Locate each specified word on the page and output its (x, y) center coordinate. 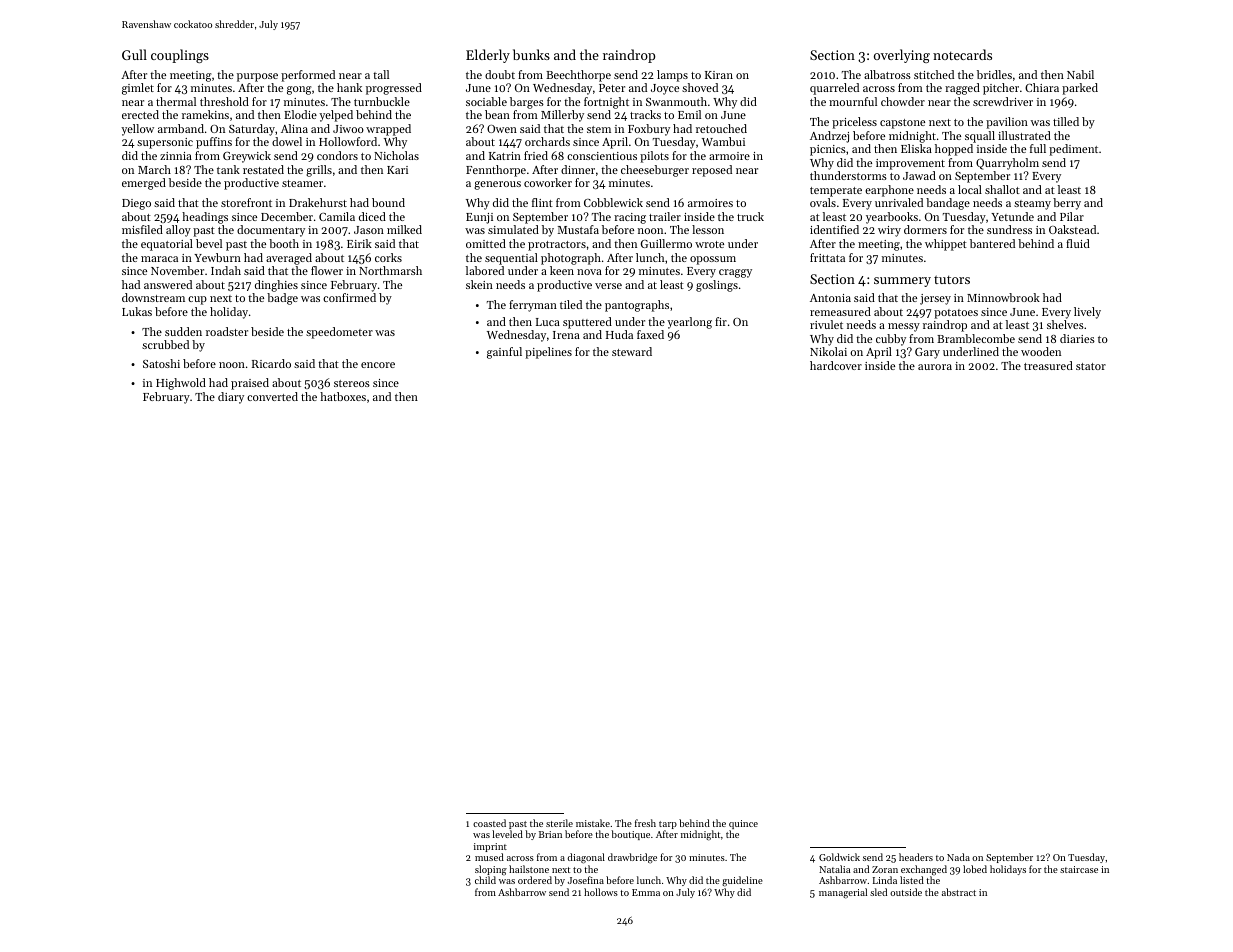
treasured (1048, 365)
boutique (630, 835)
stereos (352, 383)
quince (743, 824)
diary (231, 398)
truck (750, 216)
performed (308, 76)
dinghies (276, 286)
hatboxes (343, 396)
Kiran (719, 75)
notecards (962, 54)
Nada (958, 857)
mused (489, 857)
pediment (1073, 150)
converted (272, 396)
